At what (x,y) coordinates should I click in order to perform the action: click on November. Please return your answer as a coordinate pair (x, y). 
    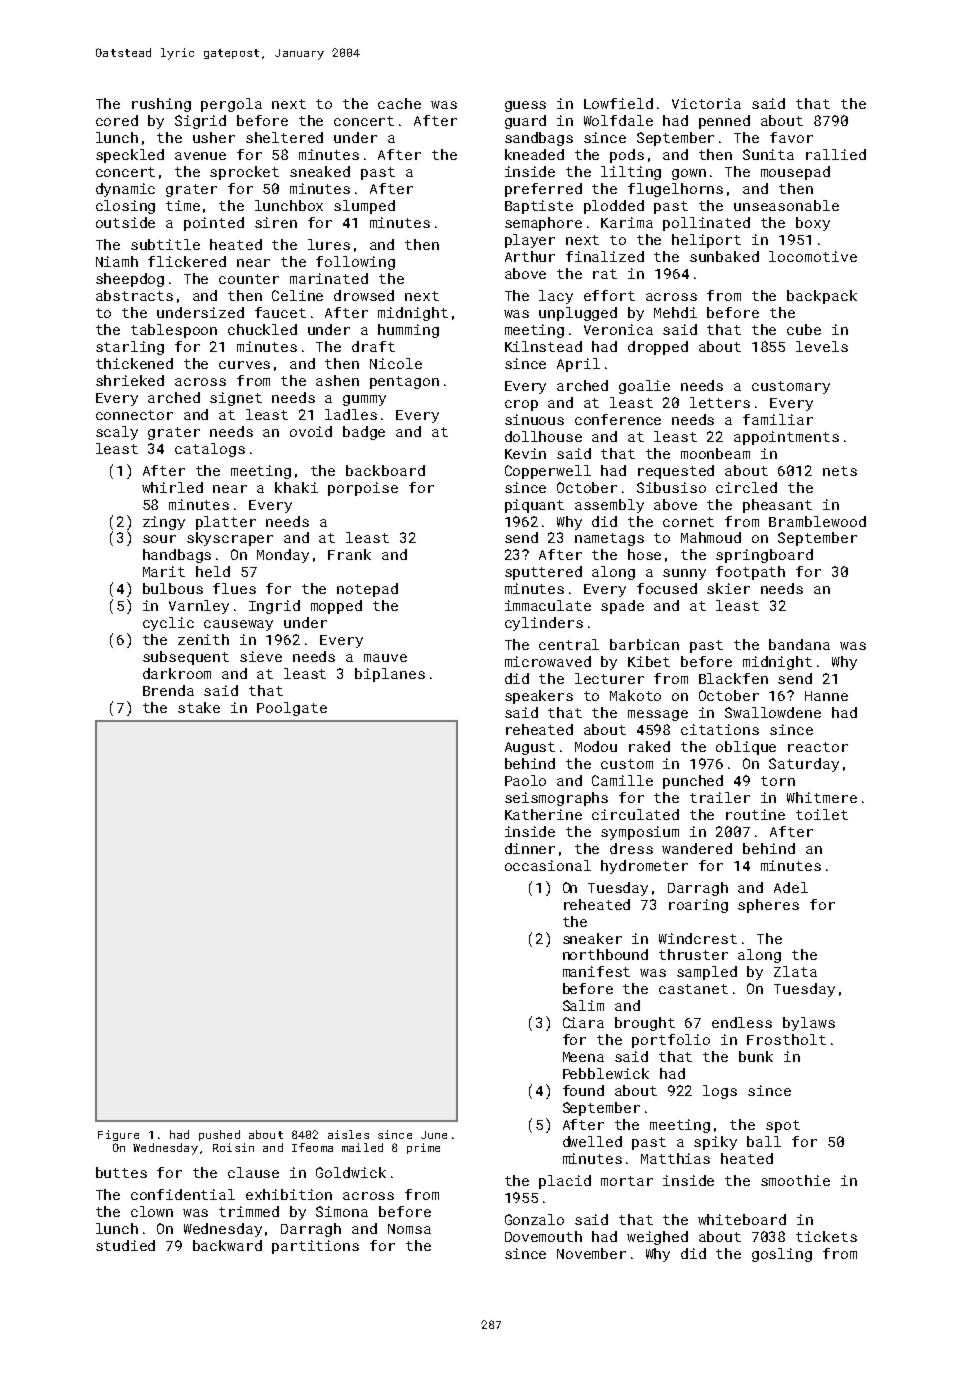
    Looking at the image, I should click on (591, 1253).
